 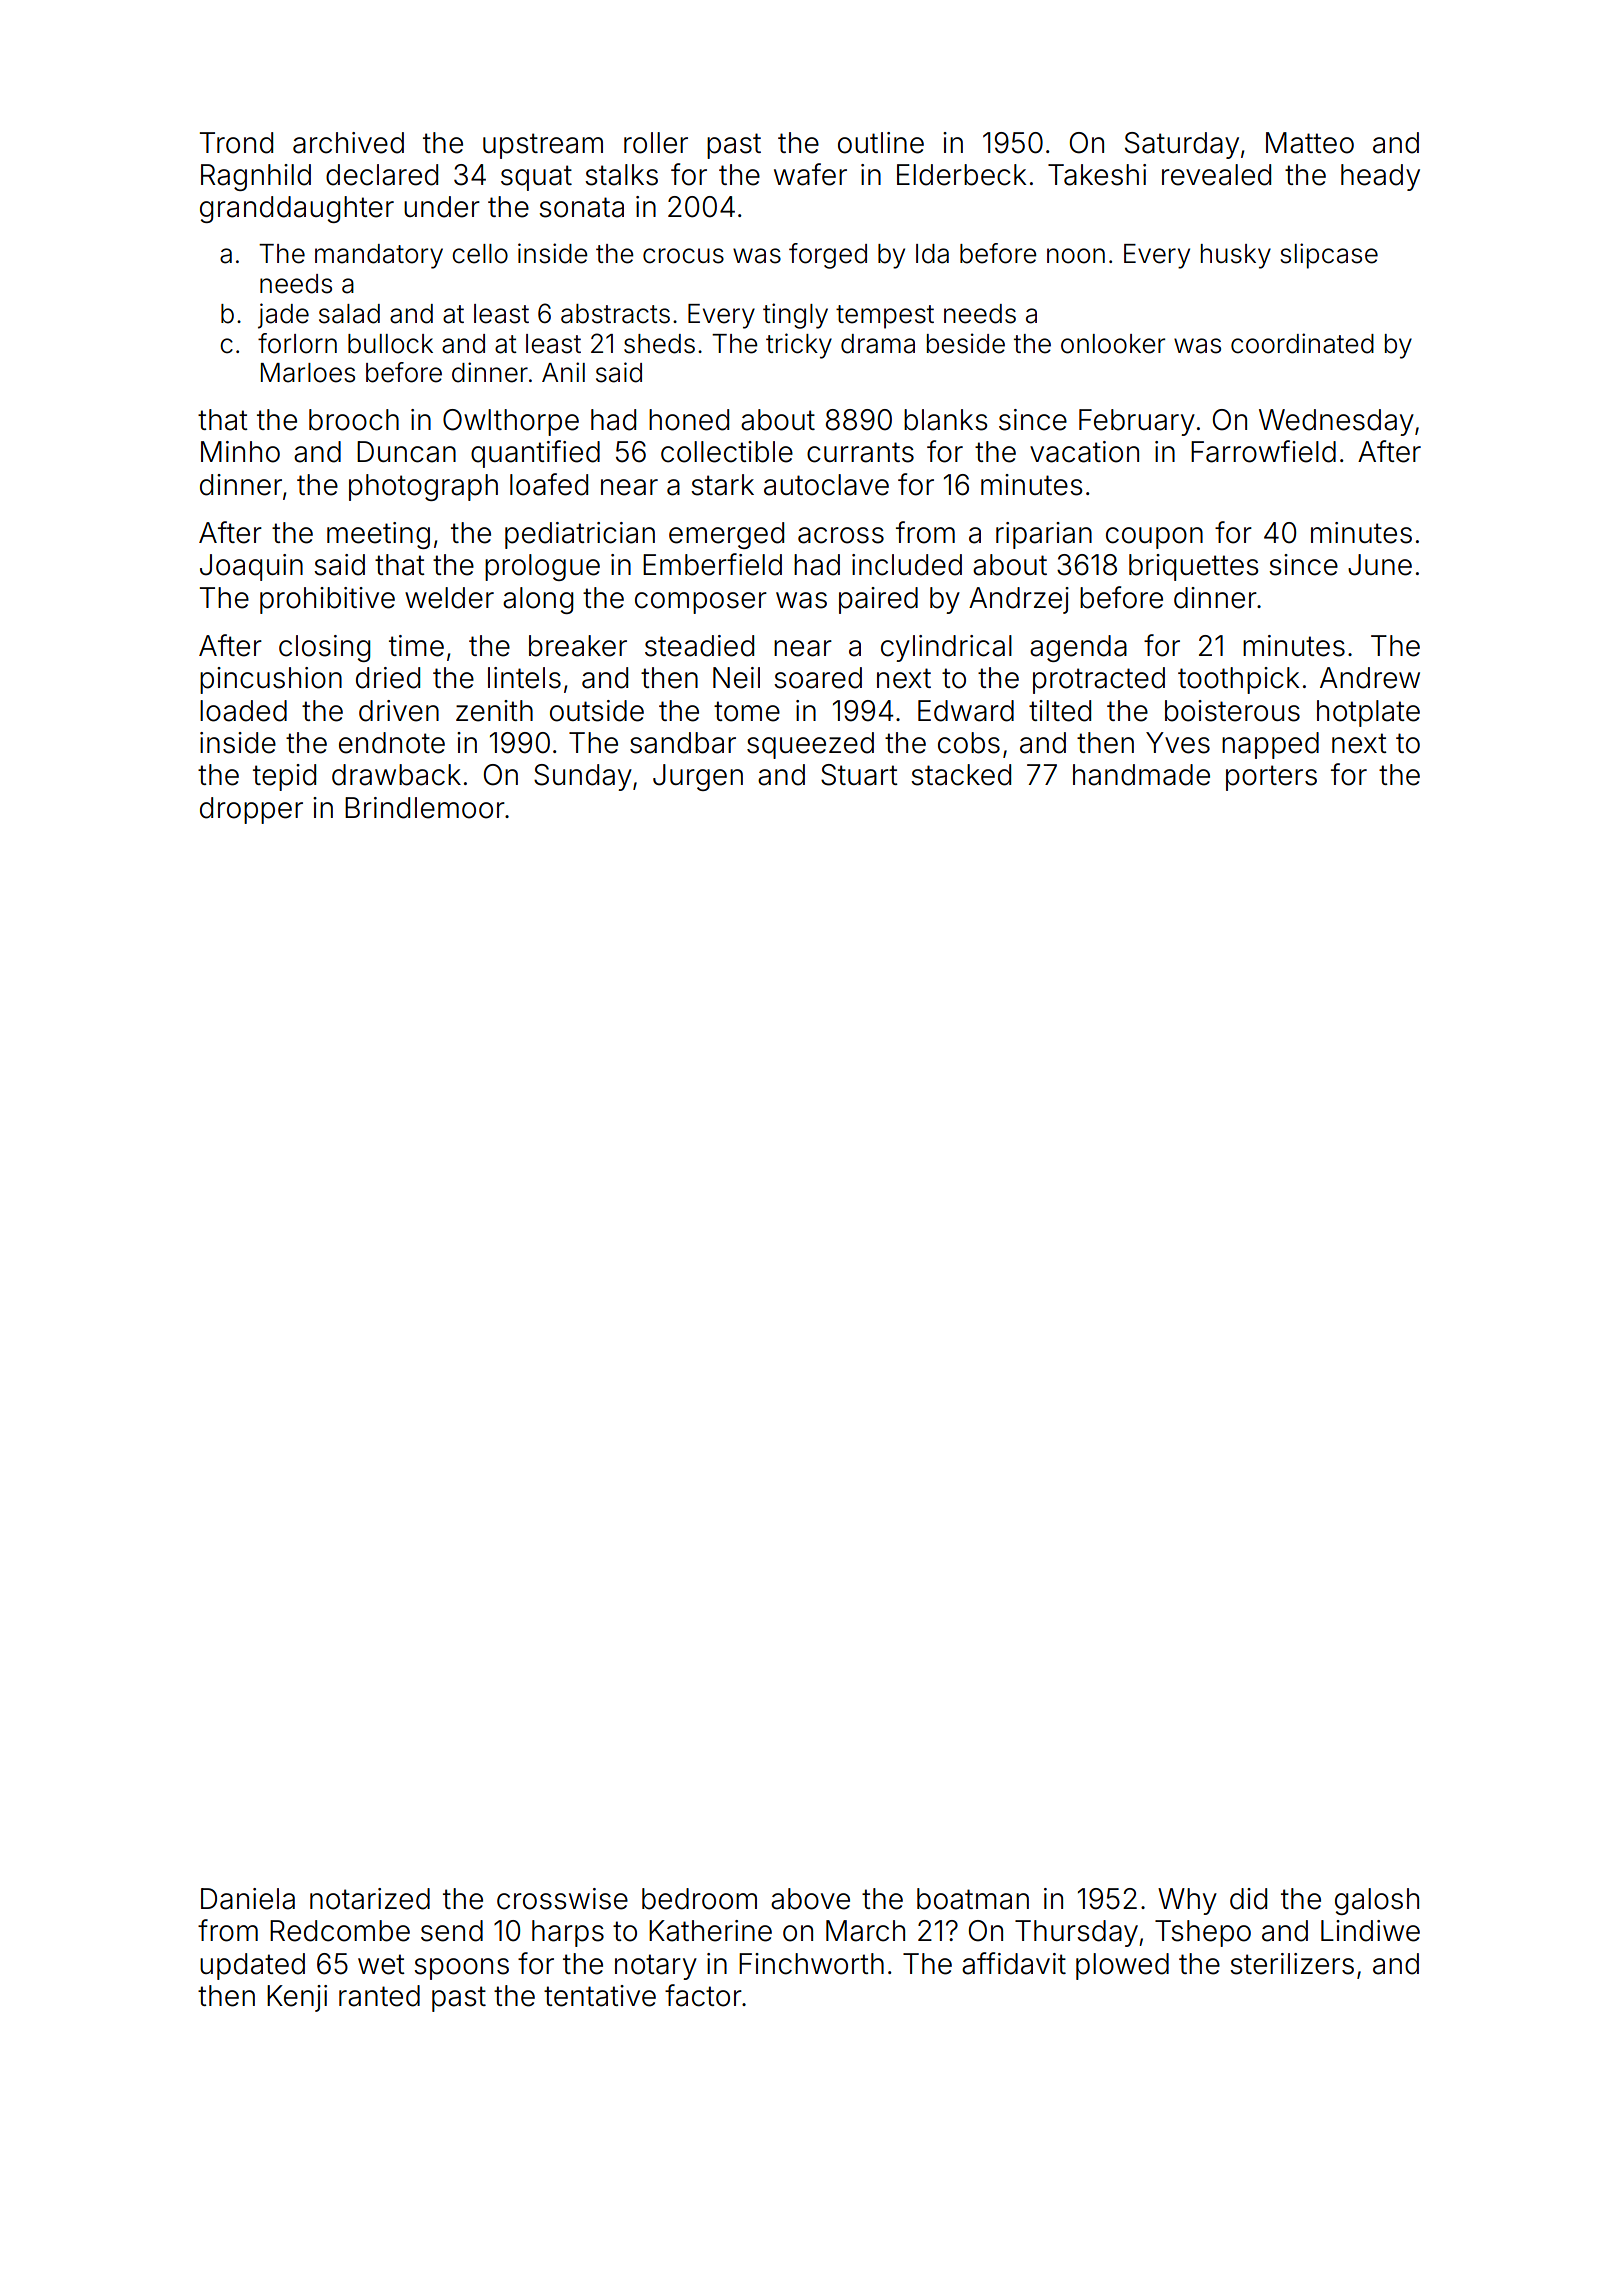 What do you see at coordinates (865, 1931) in the screenshot?
I see `March` at bounding box center [865, 1931].
